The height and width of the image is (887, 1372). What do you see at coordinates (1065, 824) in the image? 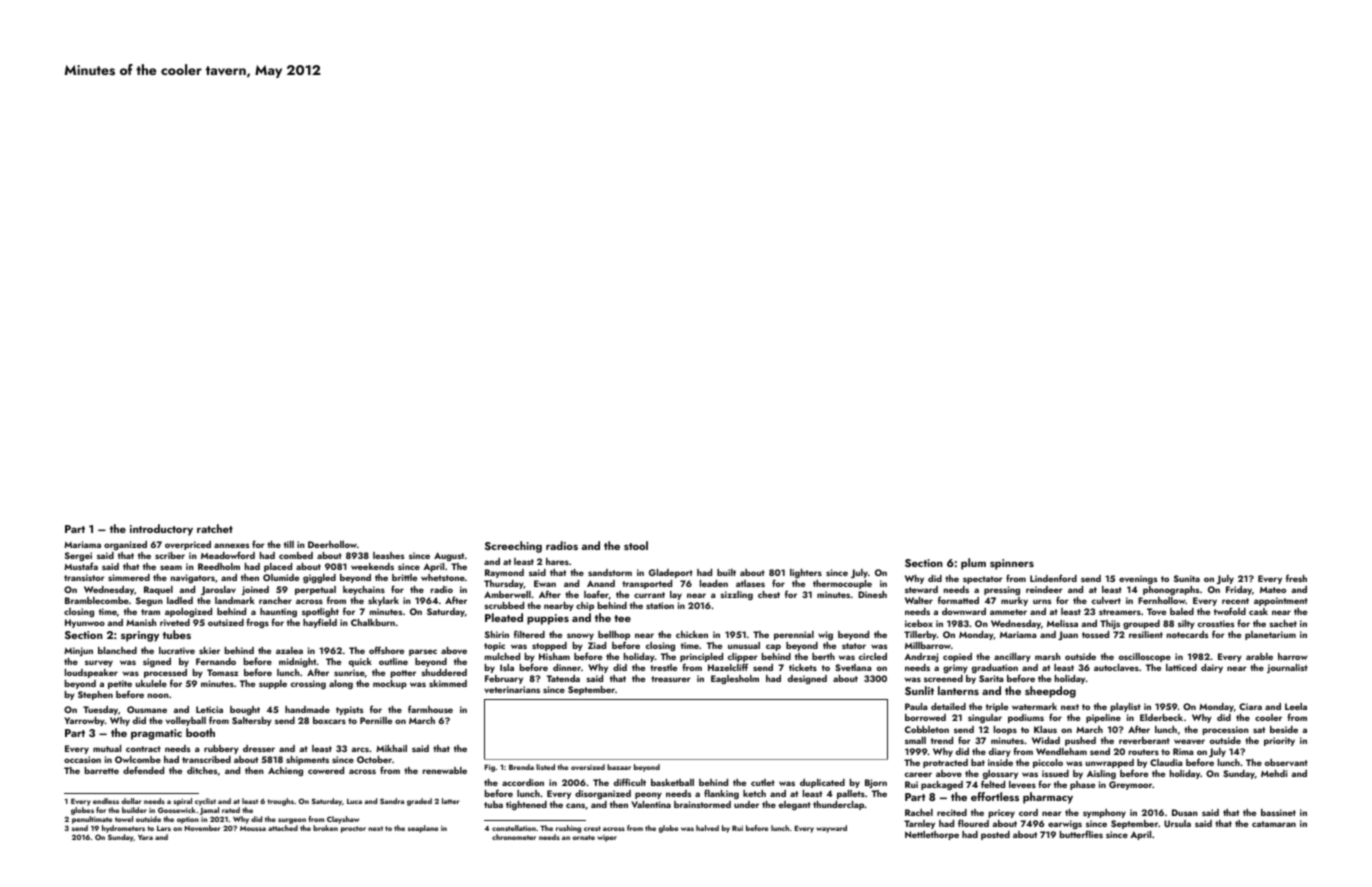
I see `earwigs` at bounding box center [1065, 824].
